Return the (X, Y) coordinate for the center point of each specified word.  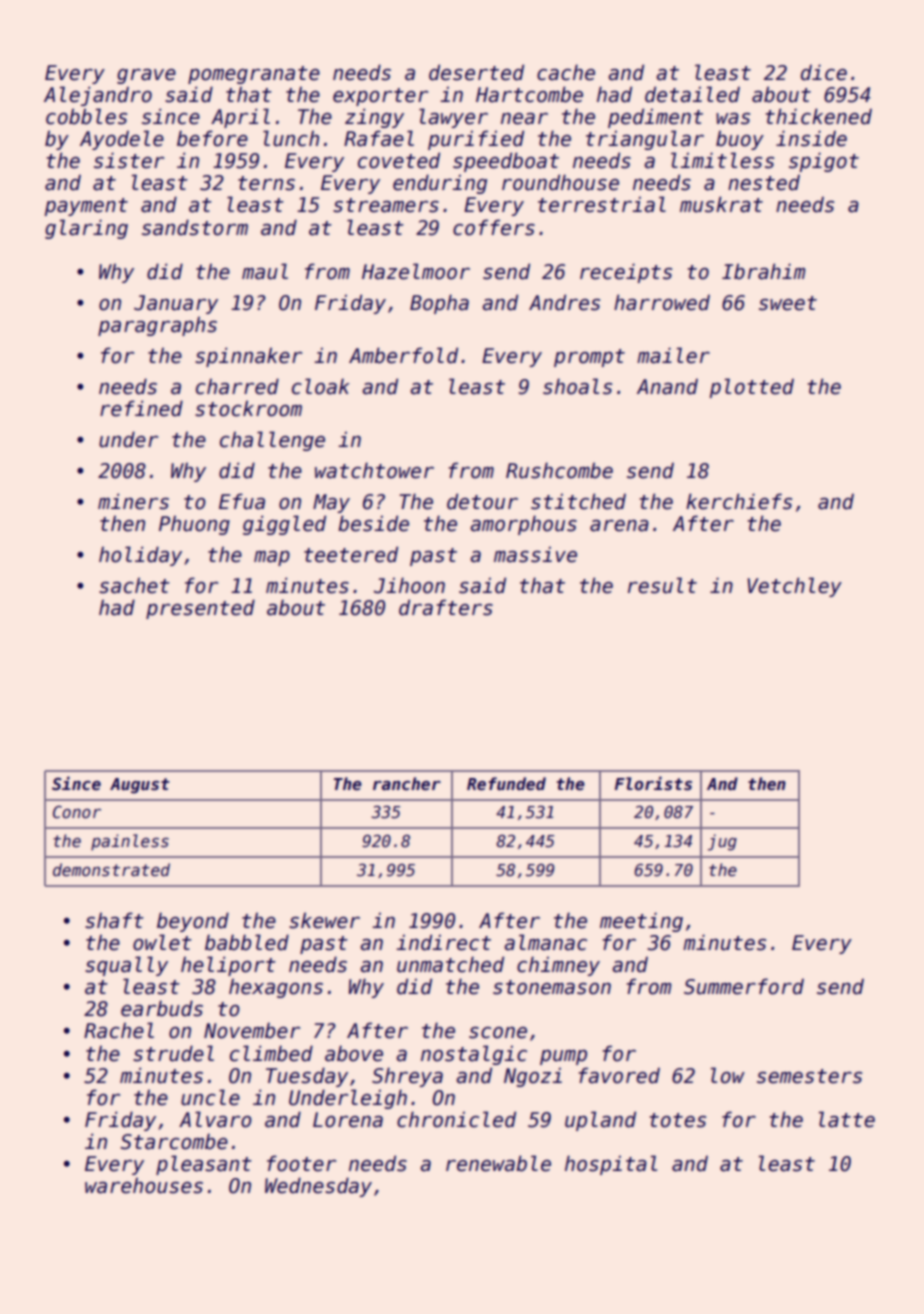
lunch (291, 138)
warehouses (144, 1185)
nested (764, 182)
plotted (752, 388)
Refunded (506, 784)
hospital (611, 1165)
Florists (653, 783)
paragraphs (157, 326)
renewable (498, 1163)
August (140, 786)
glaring (86, 229)
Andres (564, 302)
